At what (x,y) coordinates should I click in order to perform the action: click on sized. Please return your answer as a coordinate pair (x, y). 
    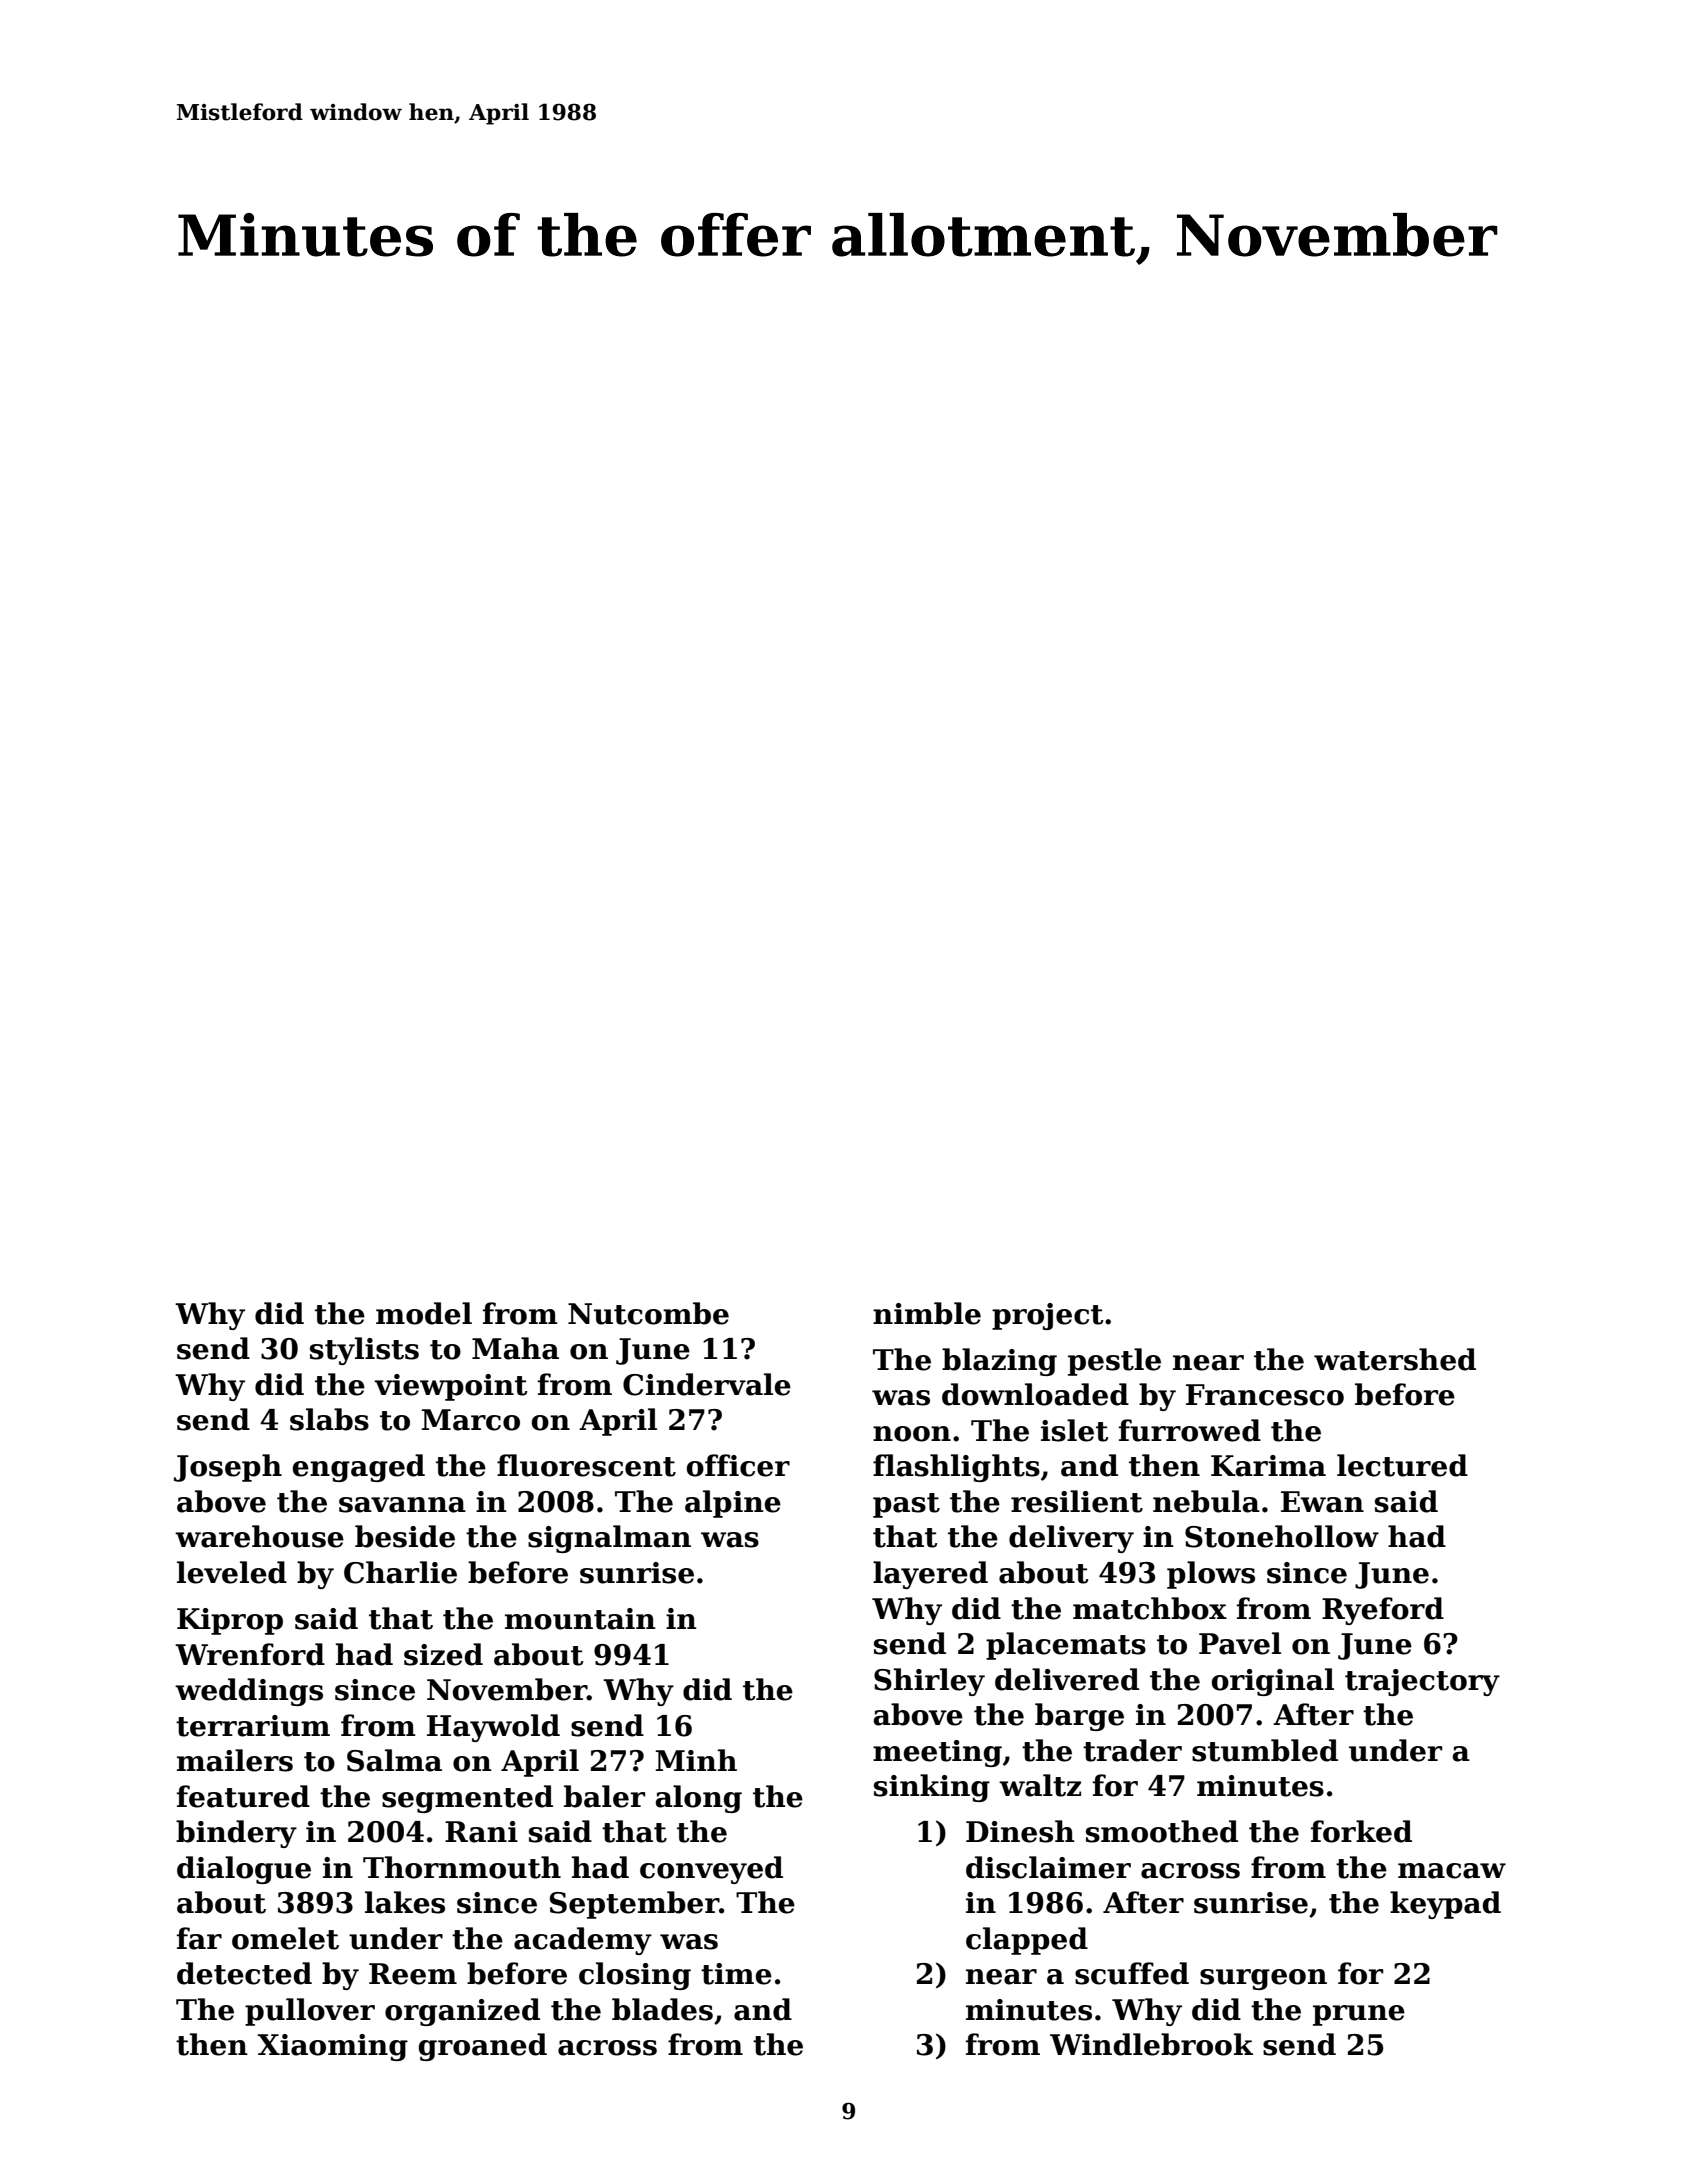
    Looking at the image, I should click on (443, 1654).
